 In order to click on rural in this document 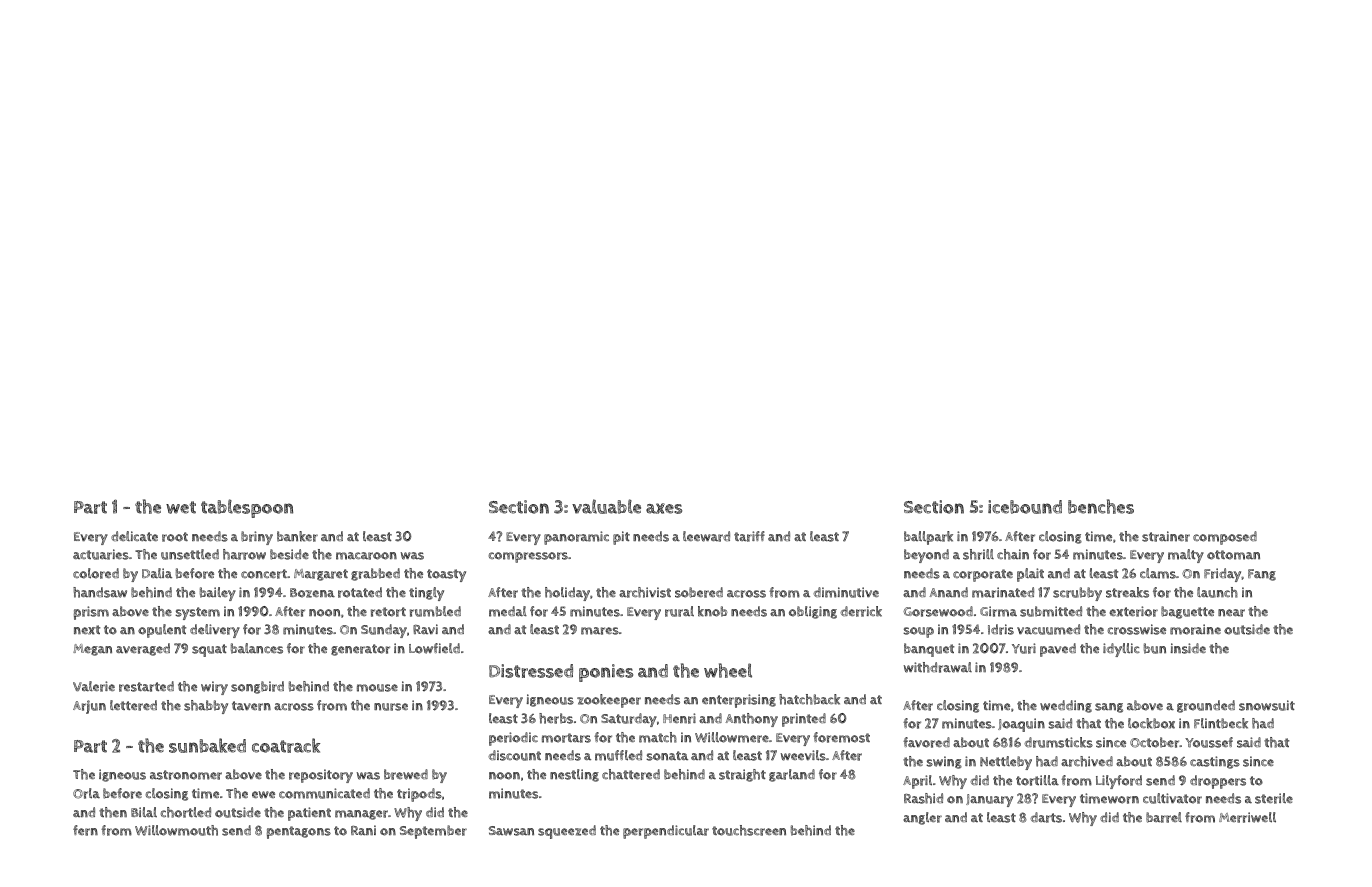, I will do `click(679, 611)`.
